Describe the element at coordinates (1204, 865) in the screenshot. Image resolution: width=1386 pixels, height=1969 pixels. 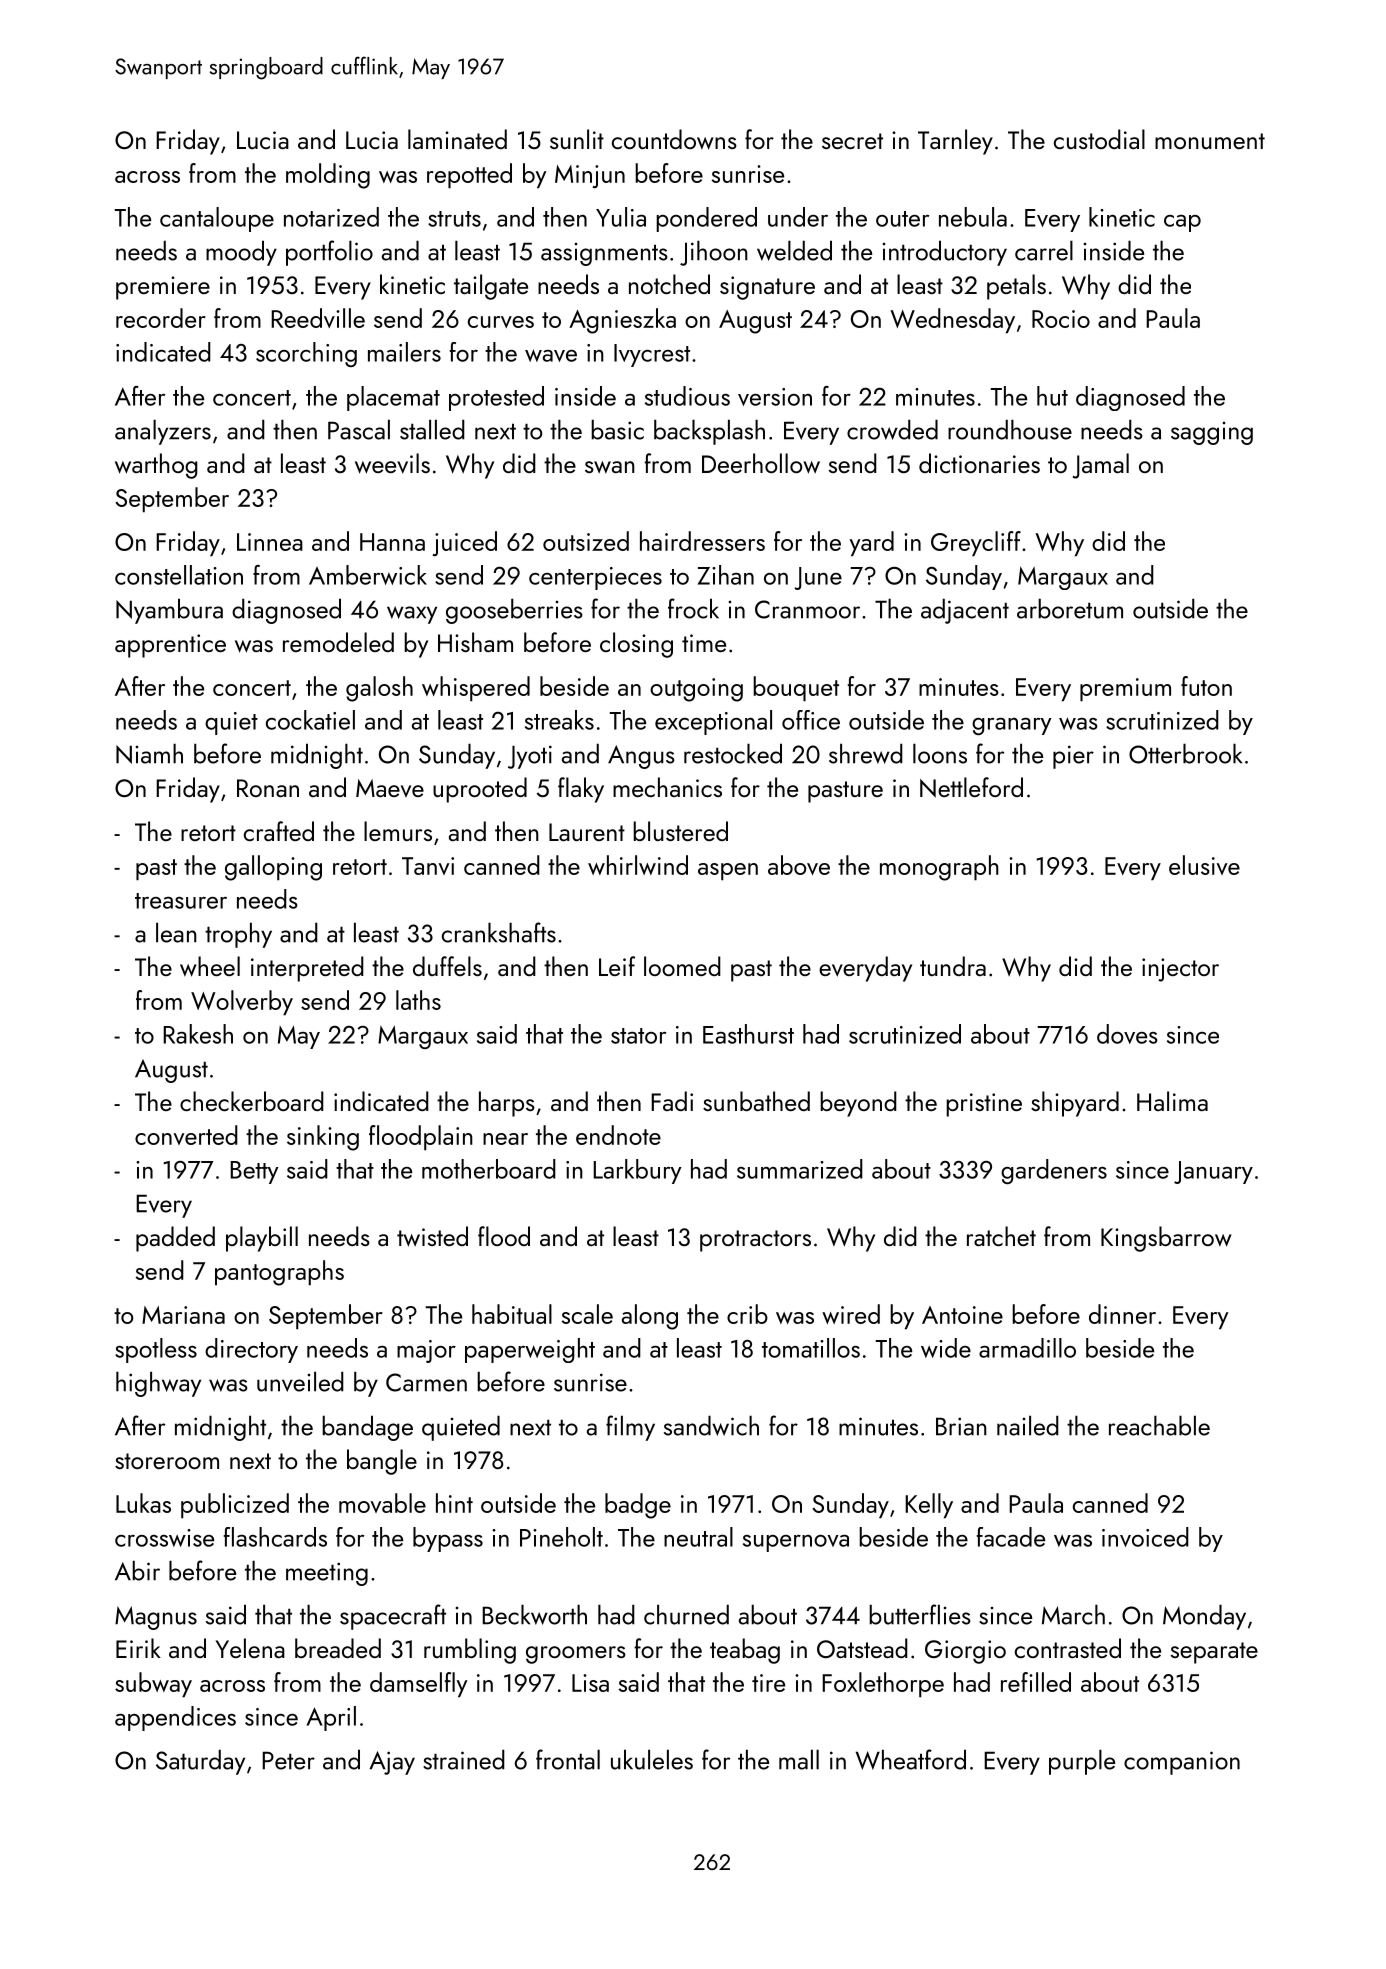
I see `elusive` at that location.
